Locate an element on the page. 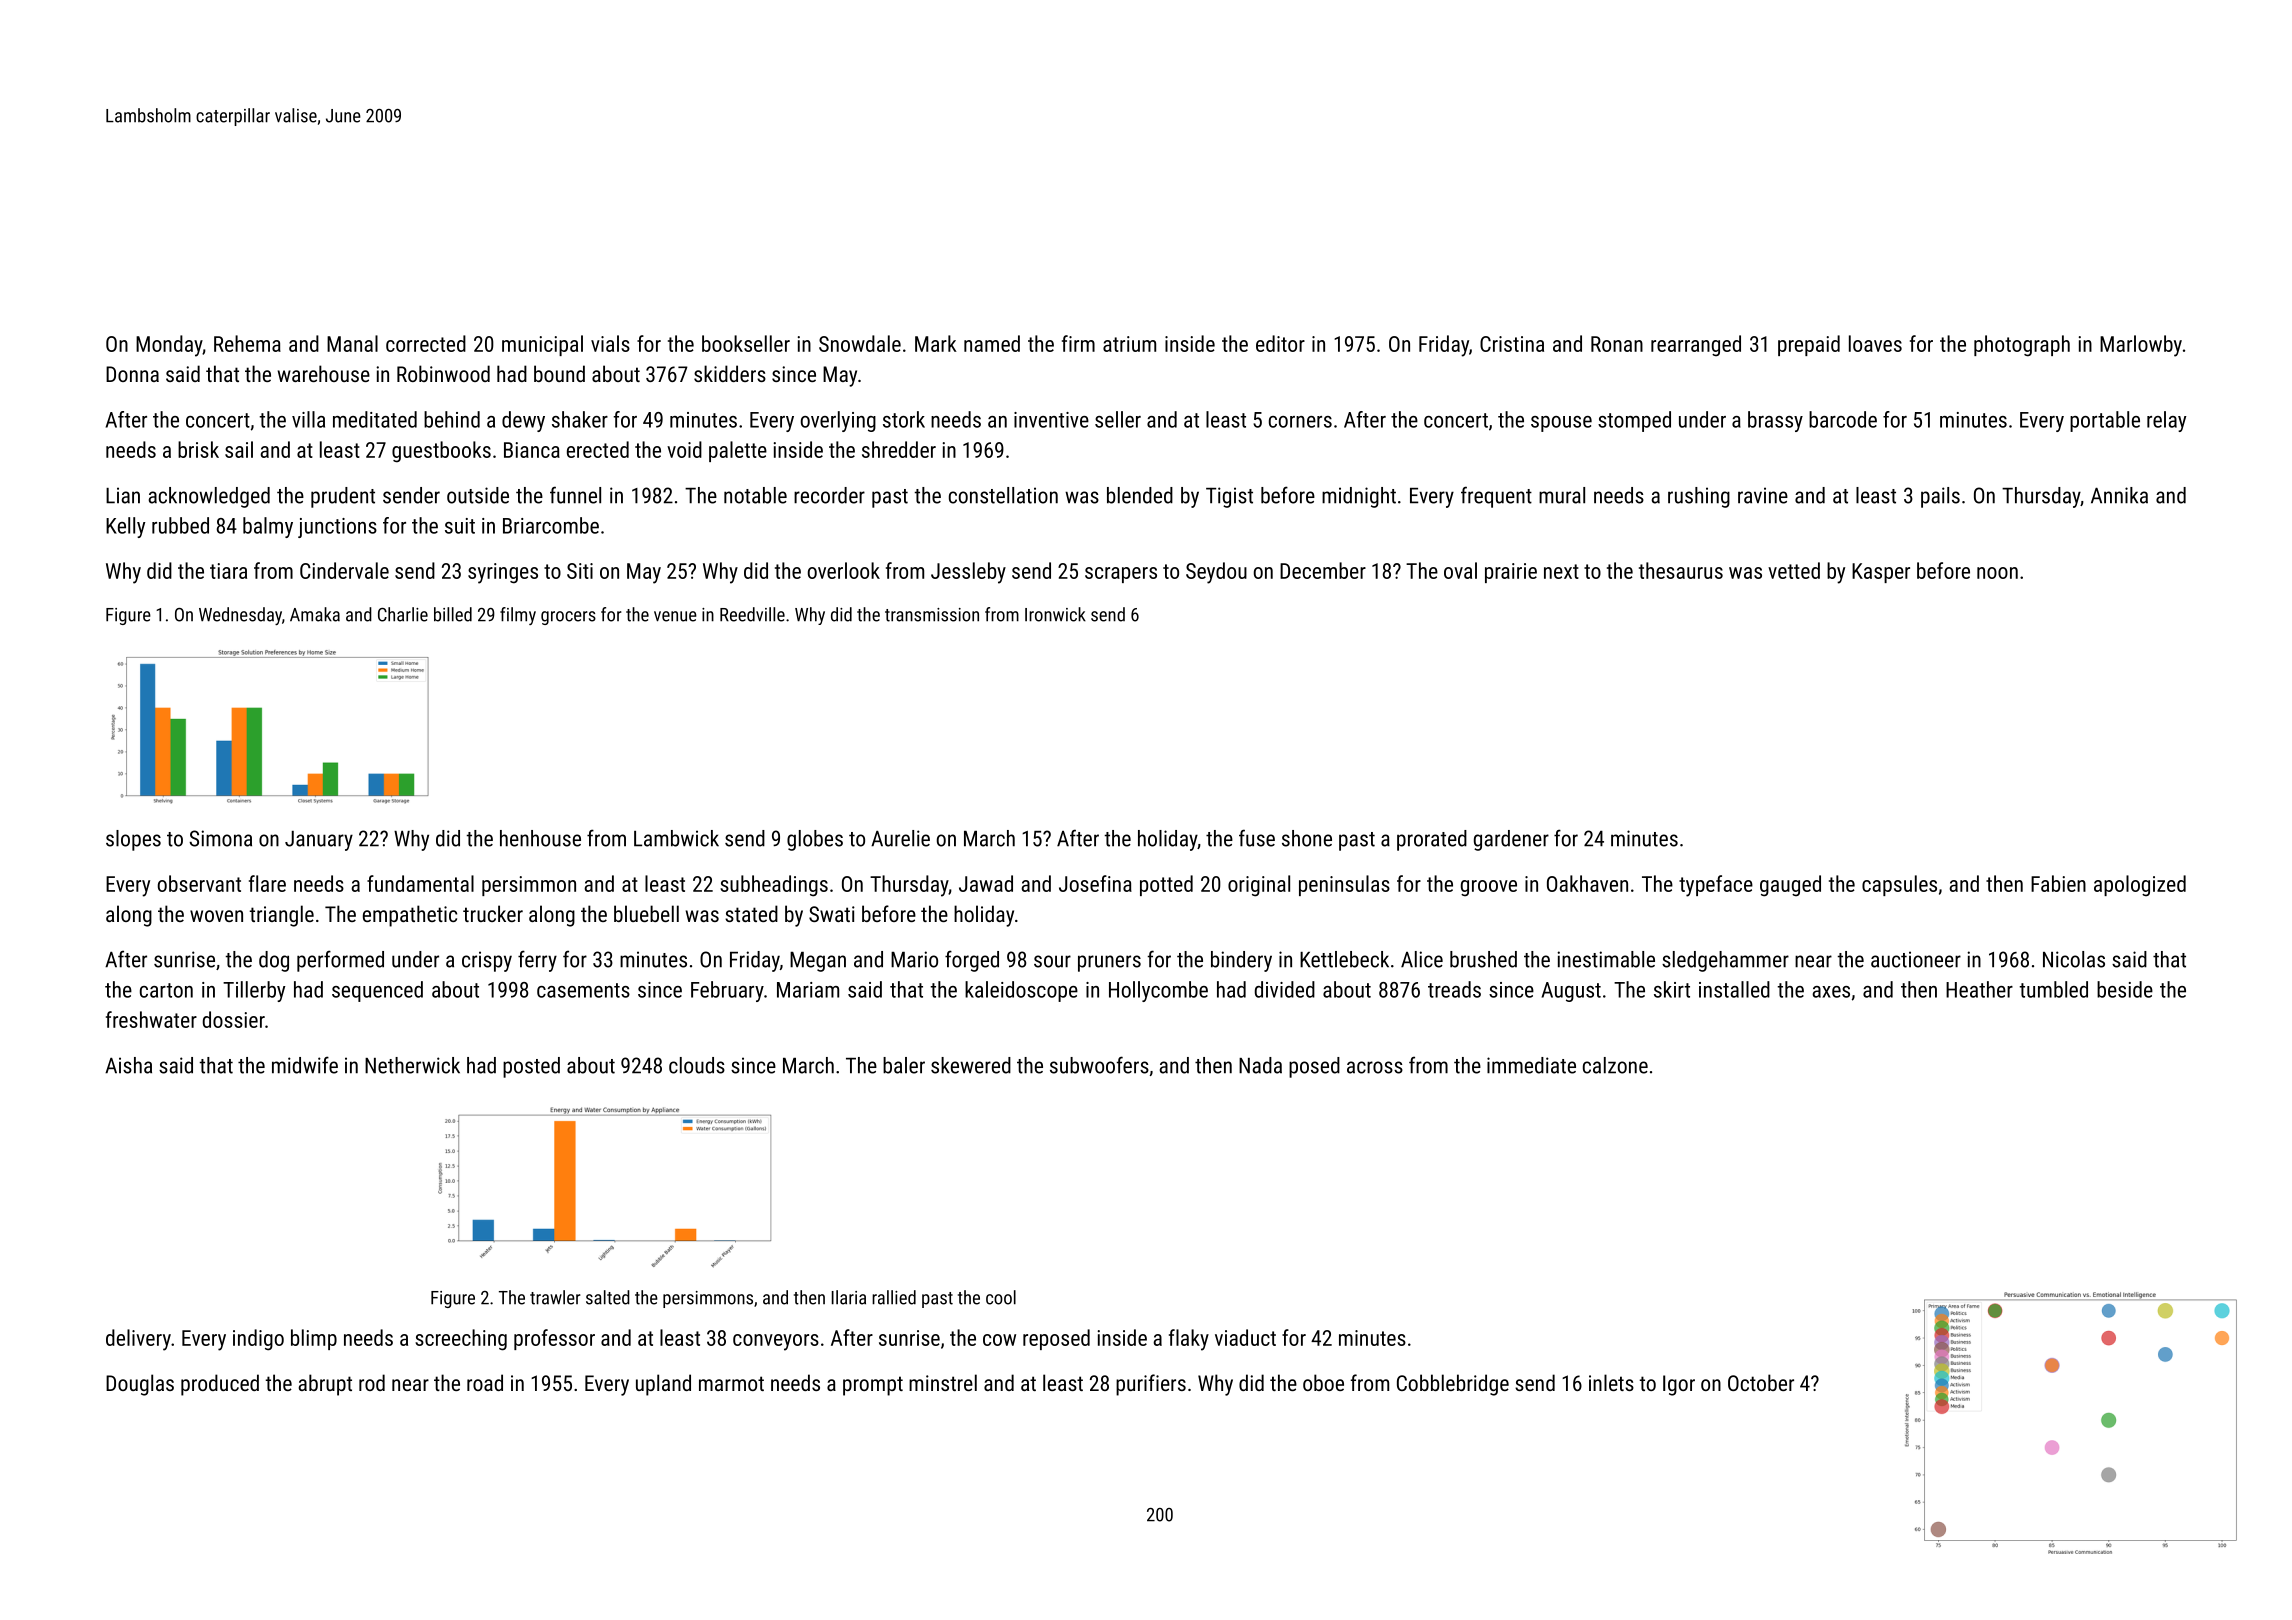 The image size is (2292, 1620). Rehema is located at coordinates (247, 343).
